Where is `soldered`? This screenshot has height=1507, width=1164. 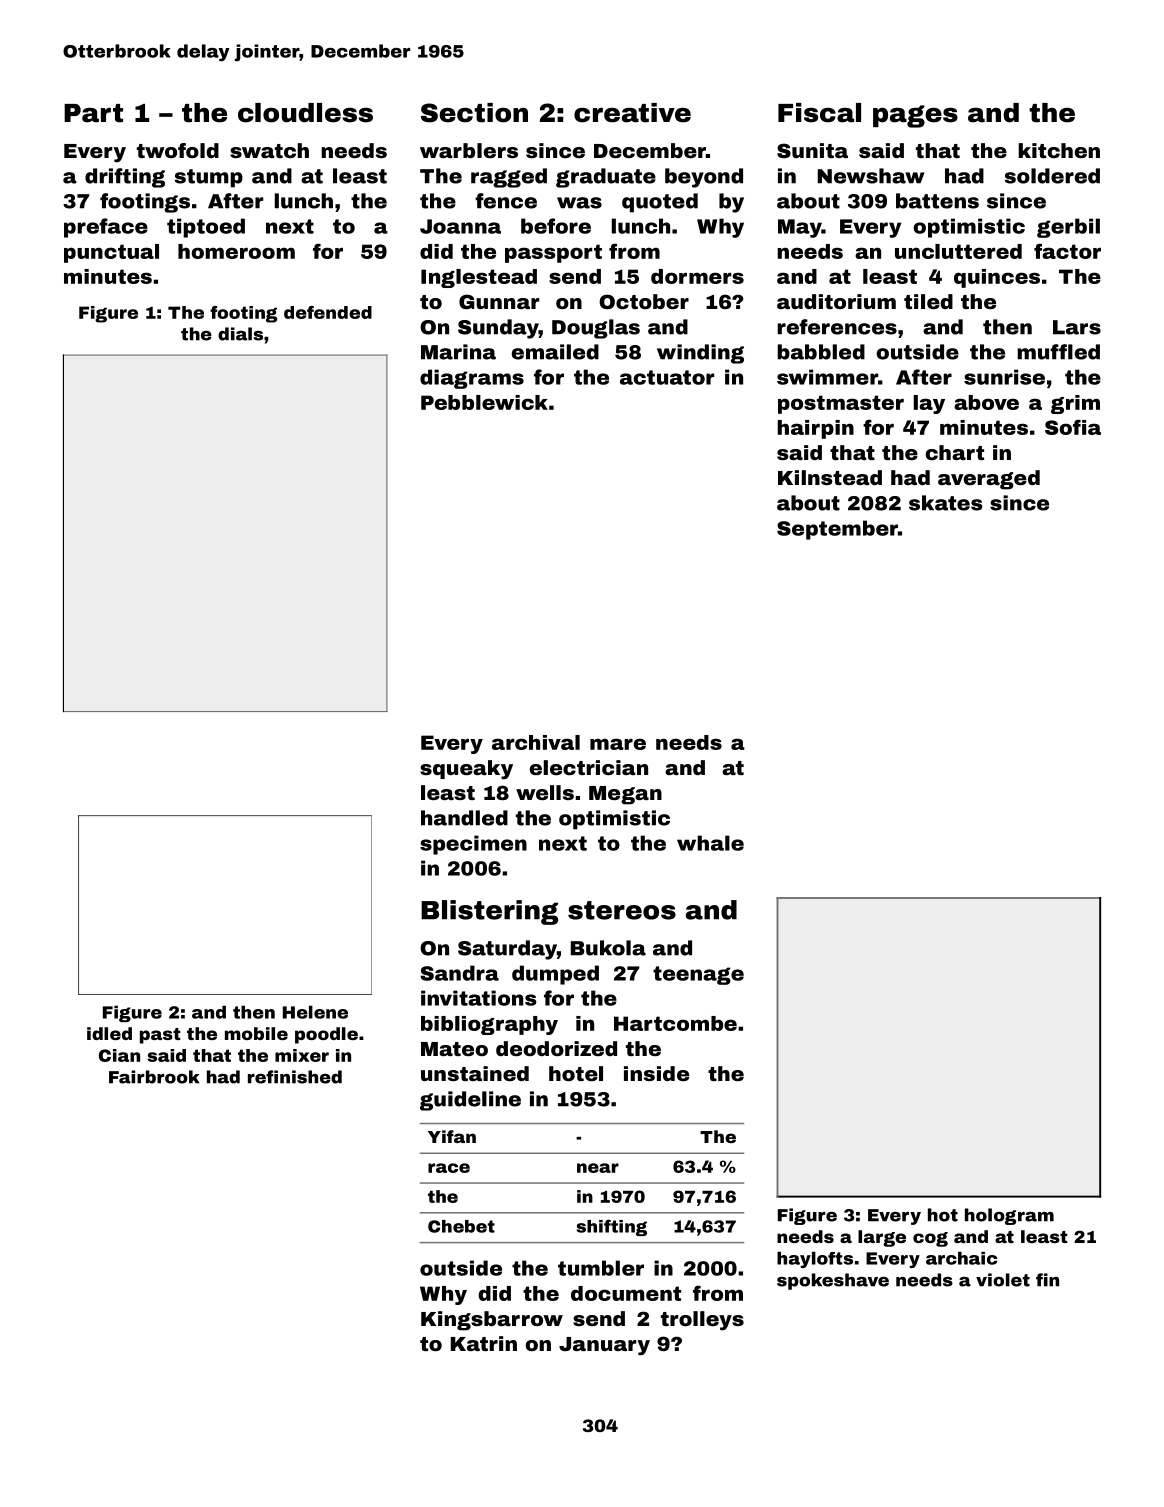 soldered is located at coordinates (1052, 176).
